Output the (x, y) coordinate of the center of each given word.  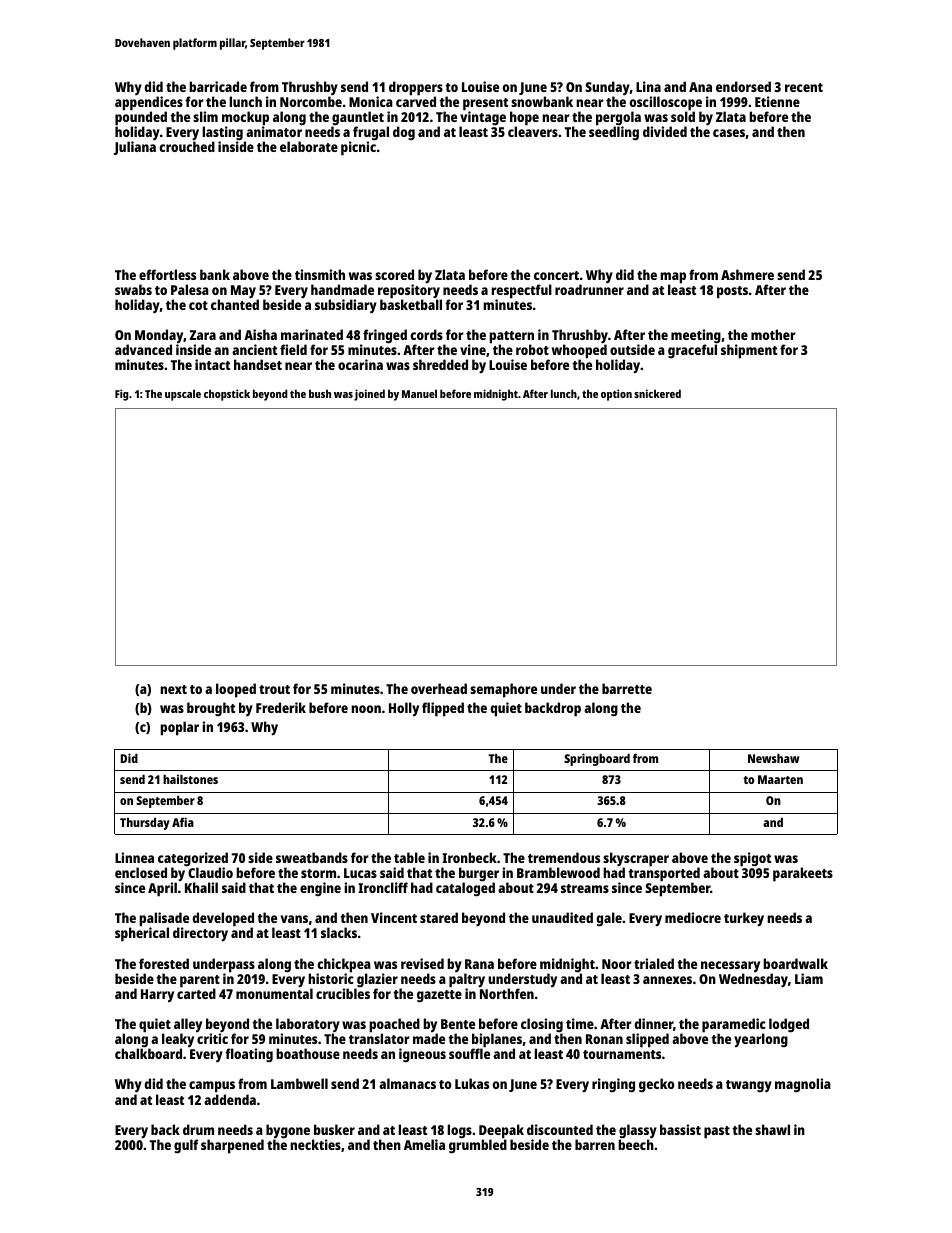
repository (409, 291)
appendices (149, 103)
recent (804, 87)
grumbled (478, 1146)
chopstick (227, 395)
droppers (416, 88)
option (616, 395)
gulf (186, 1146)
